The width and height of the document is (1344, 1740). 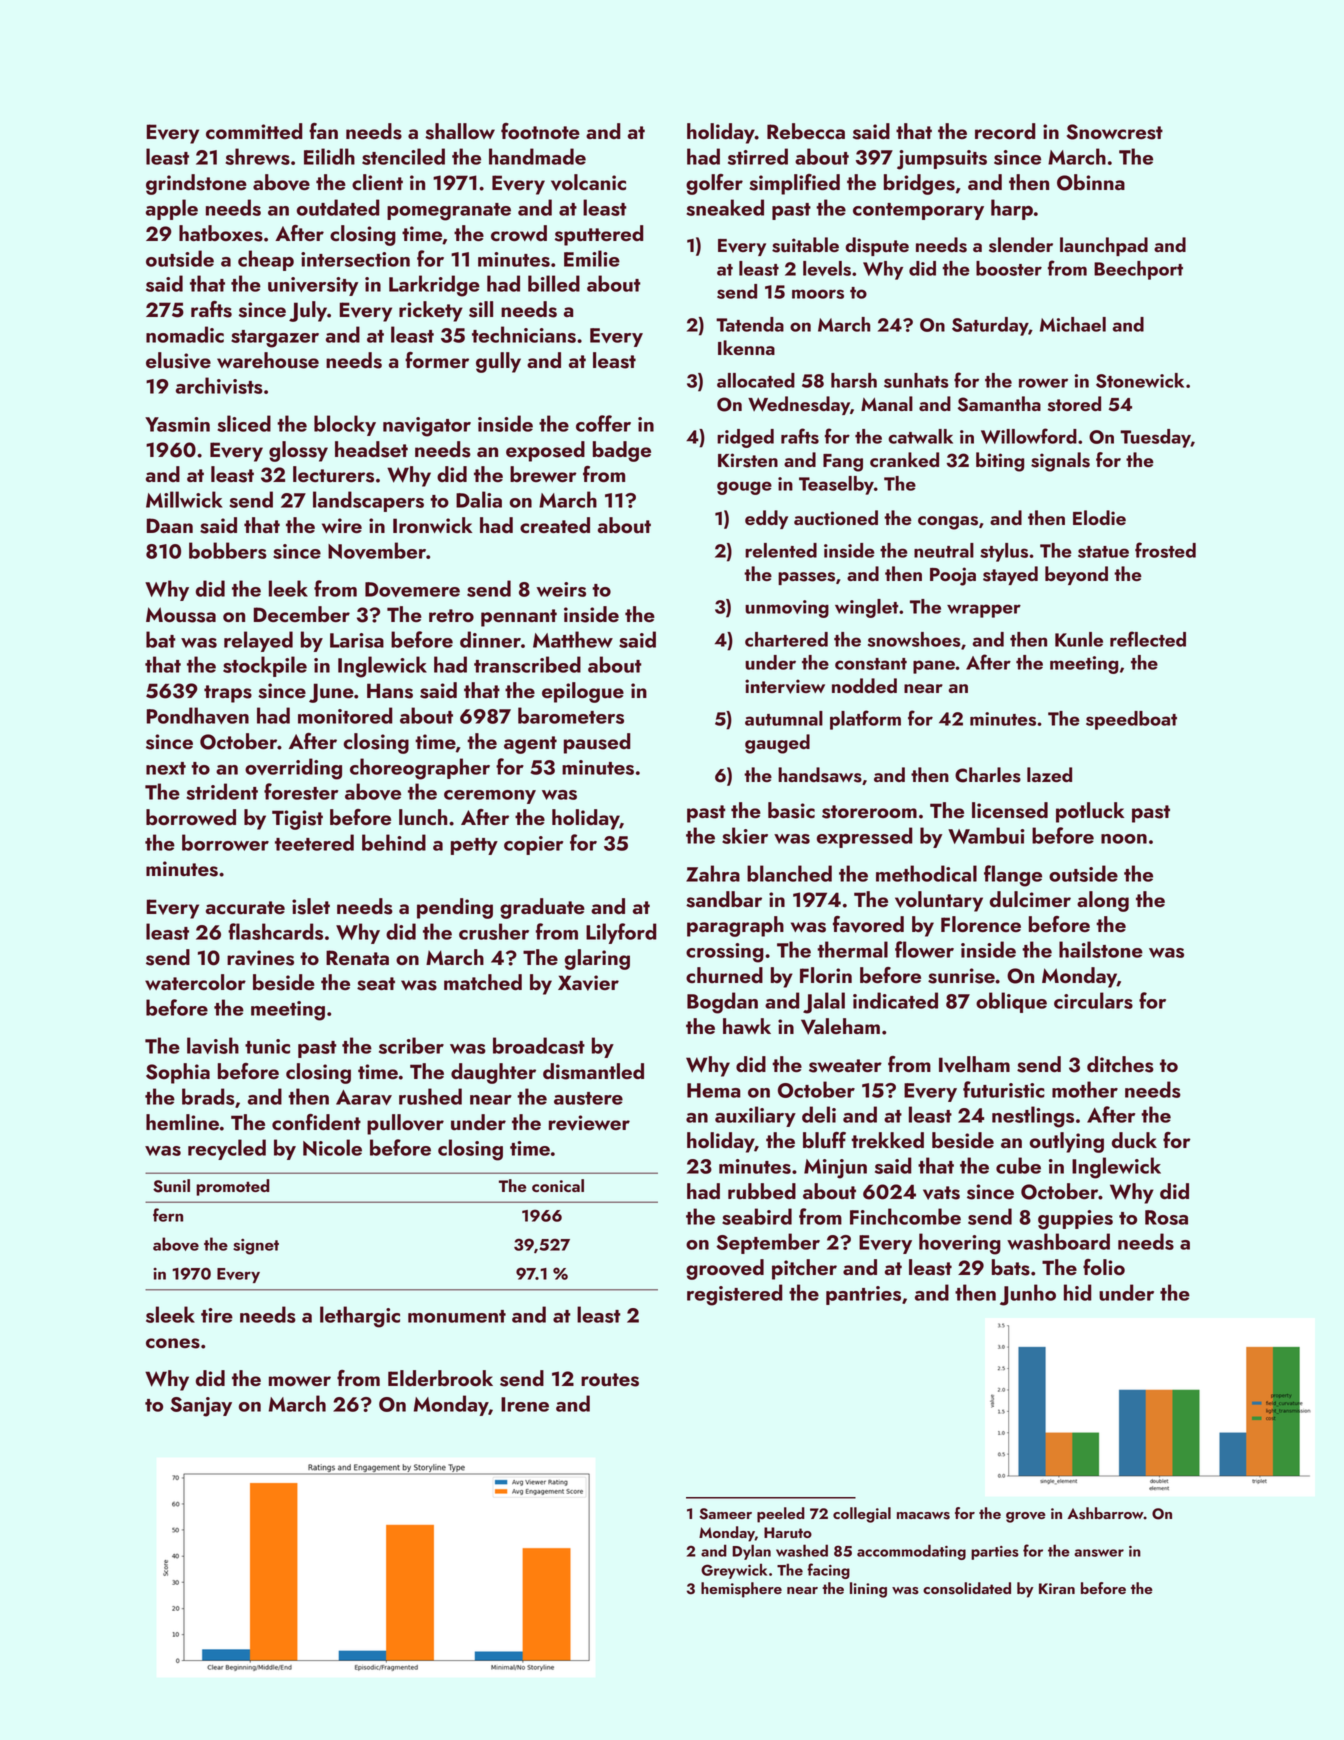 What do you see at coordinates (542, 908) in the document?
I see `graduate` at bounding box center [542, 908].
